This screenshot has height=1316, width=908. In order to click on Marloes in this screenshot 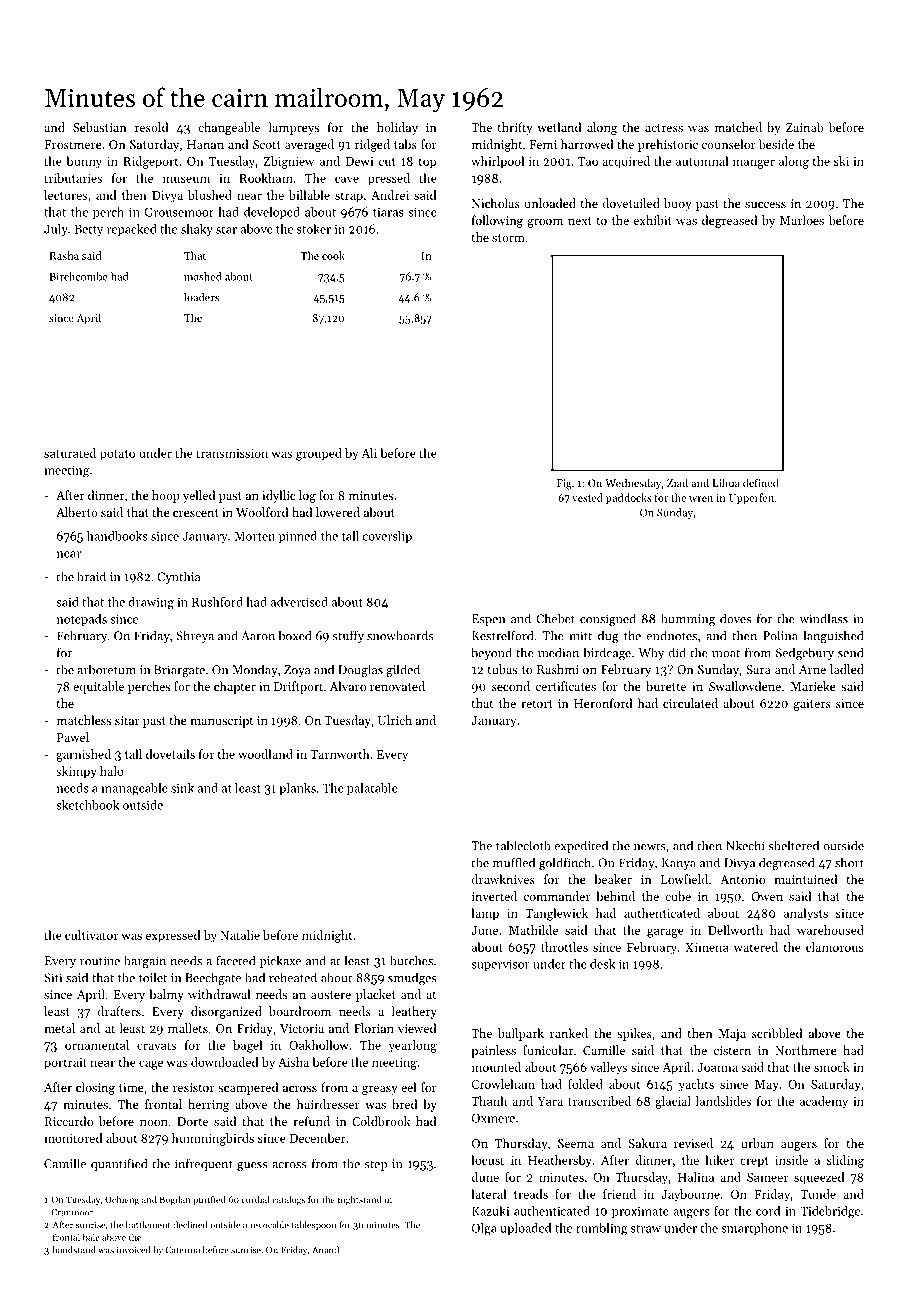, I will do `click(802, 220)`.
